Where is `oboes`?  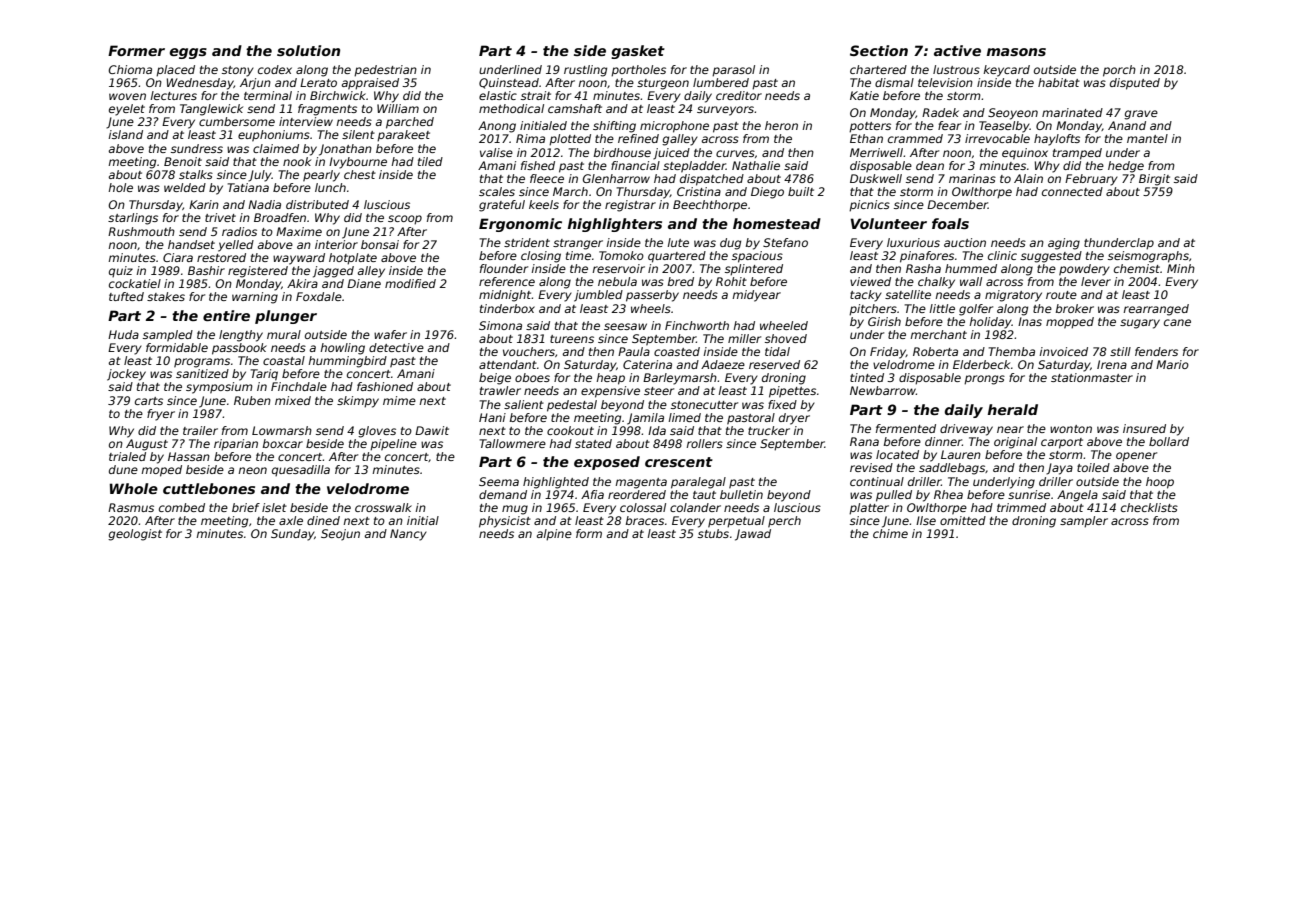 oboes is located at coordinates (532, 377).
